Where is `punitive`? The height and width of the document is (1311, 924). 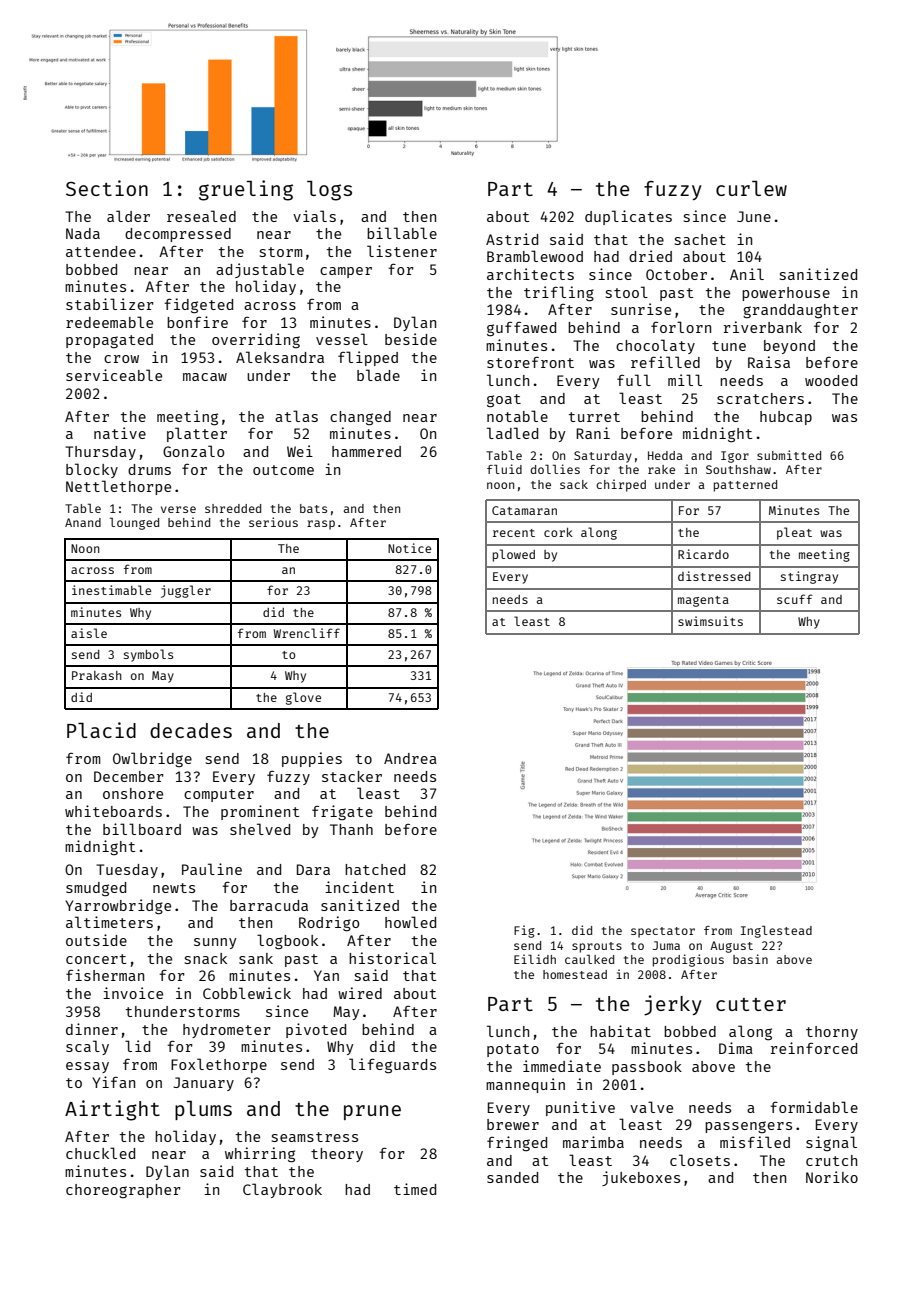 punitive is located at coordinates (580, 1108).
